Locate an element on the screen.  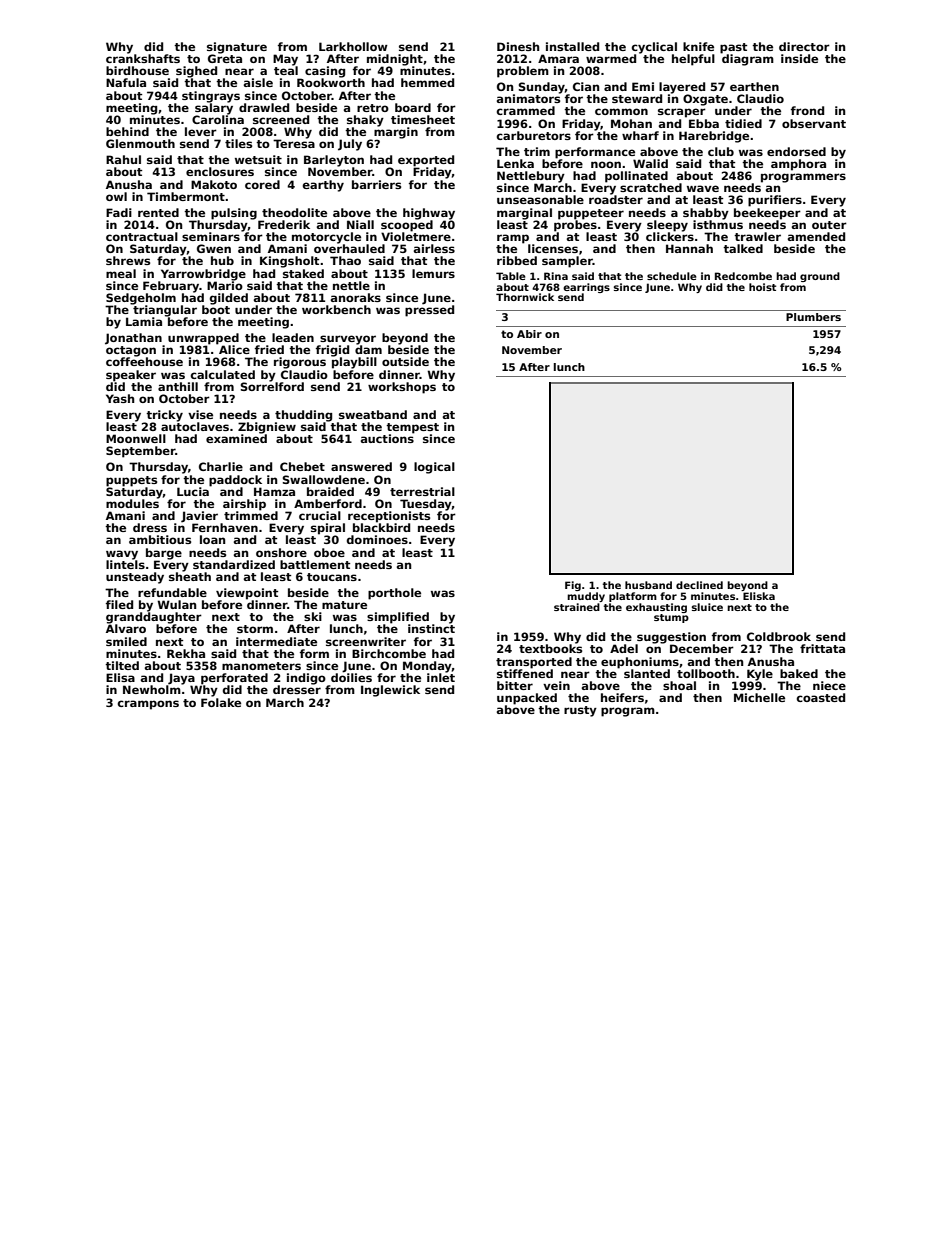
storm is located at coordinates (255, 629).
